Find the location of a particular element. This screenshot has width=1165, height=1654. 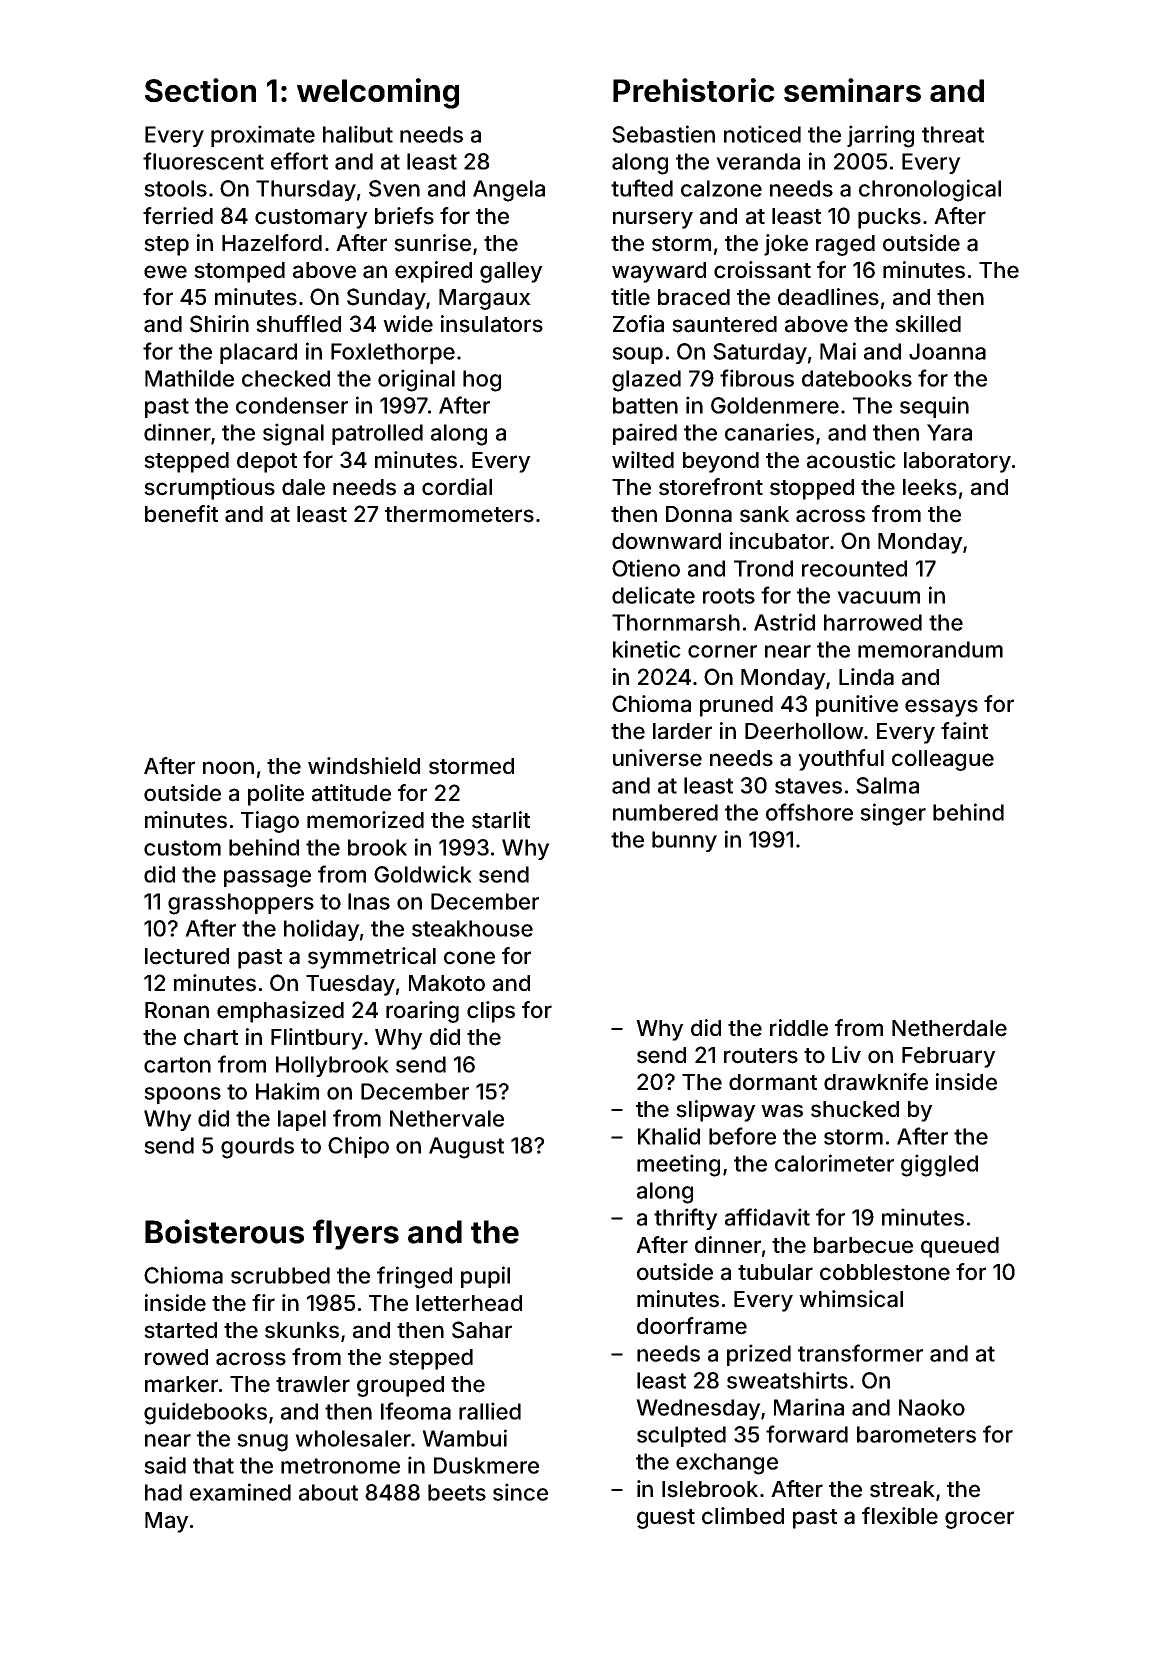

polite is located at coordinates (276, 795).
